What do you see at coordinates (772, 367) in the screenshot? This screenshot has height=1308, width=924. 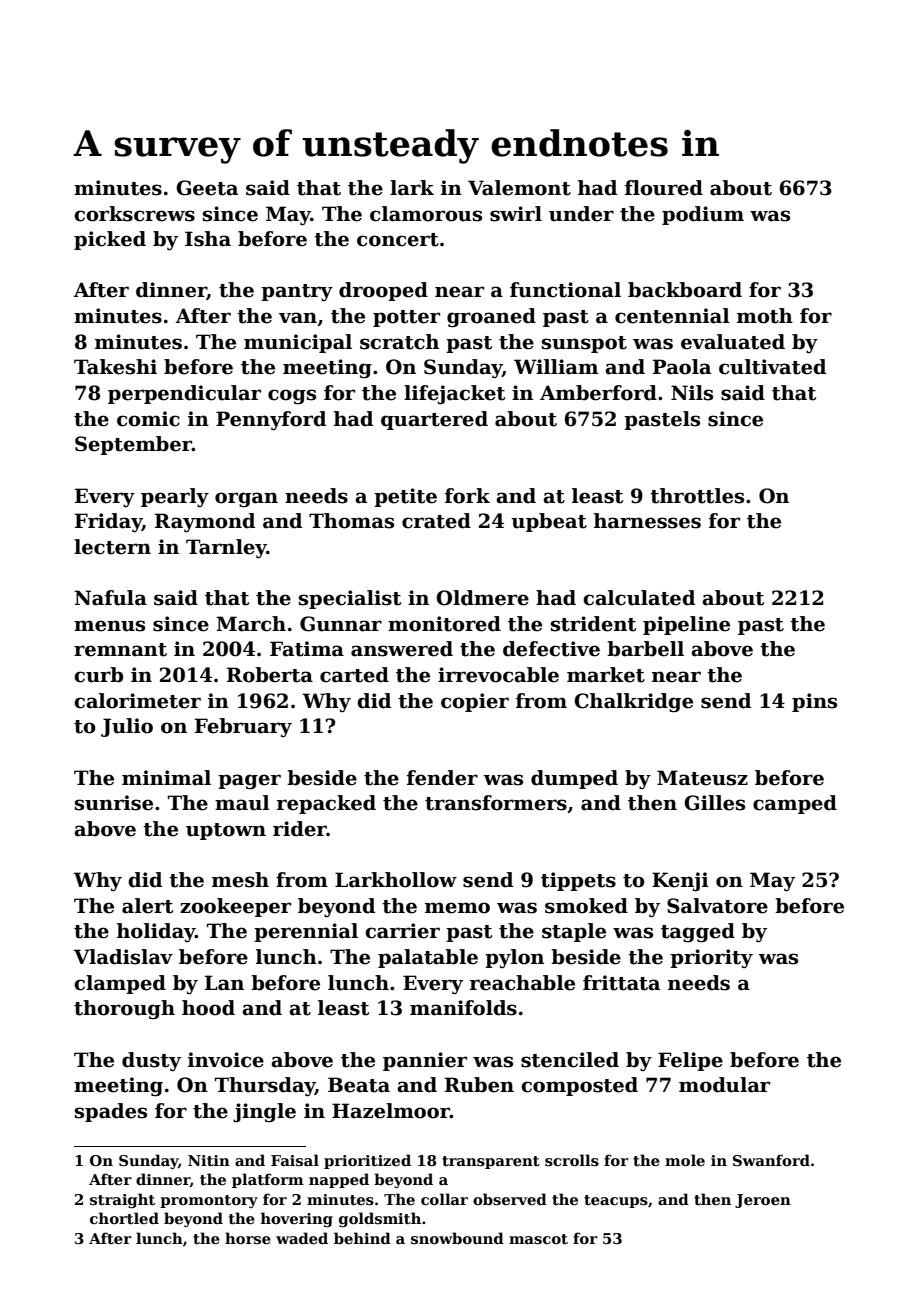 I see `cultivated` at bounding box center [772, 367].
